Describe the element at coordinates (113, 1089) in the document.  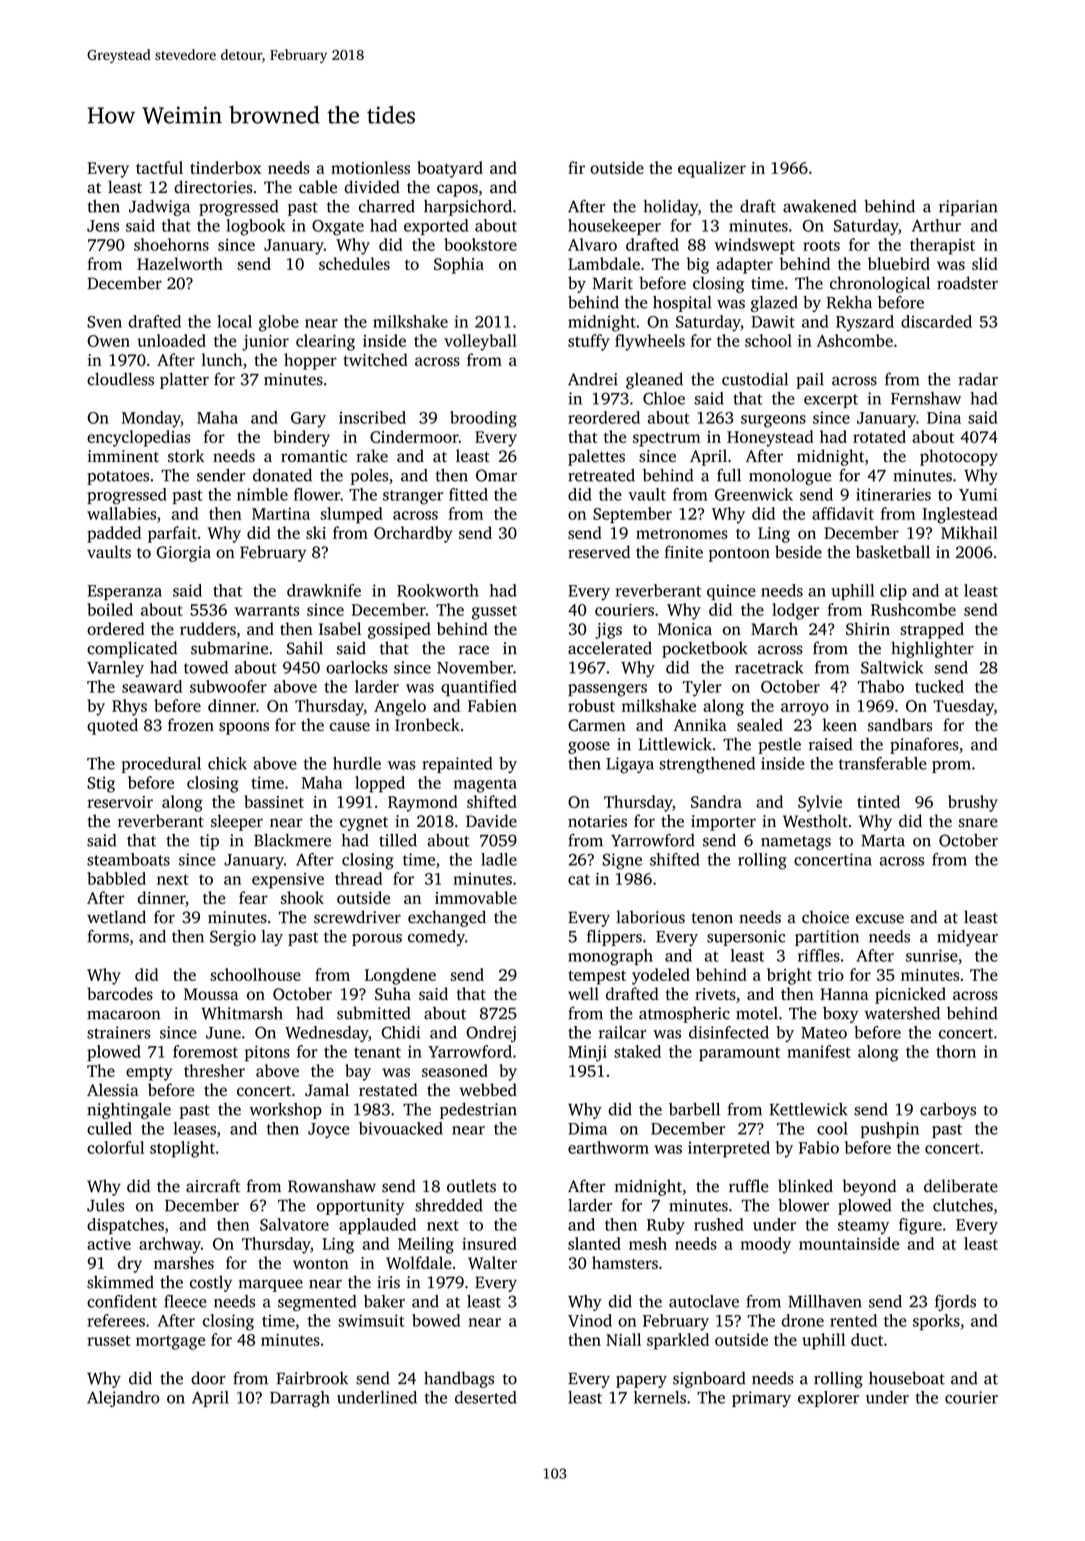
I see `Alessia` at that location.
